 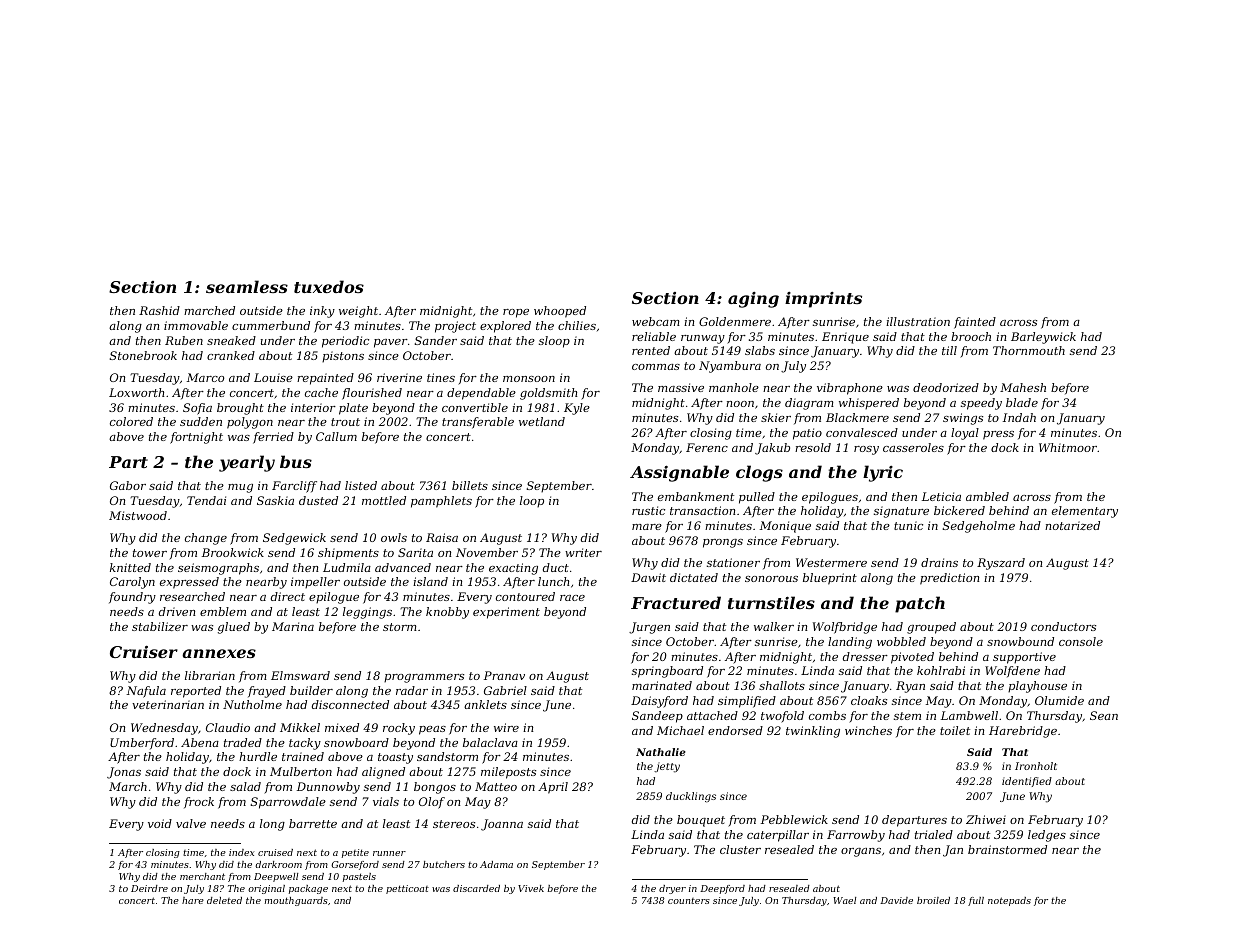 What do you see at coordinates (224, 900) in the screenshot?
I see `deleted` at bounding box center [224, 900].
